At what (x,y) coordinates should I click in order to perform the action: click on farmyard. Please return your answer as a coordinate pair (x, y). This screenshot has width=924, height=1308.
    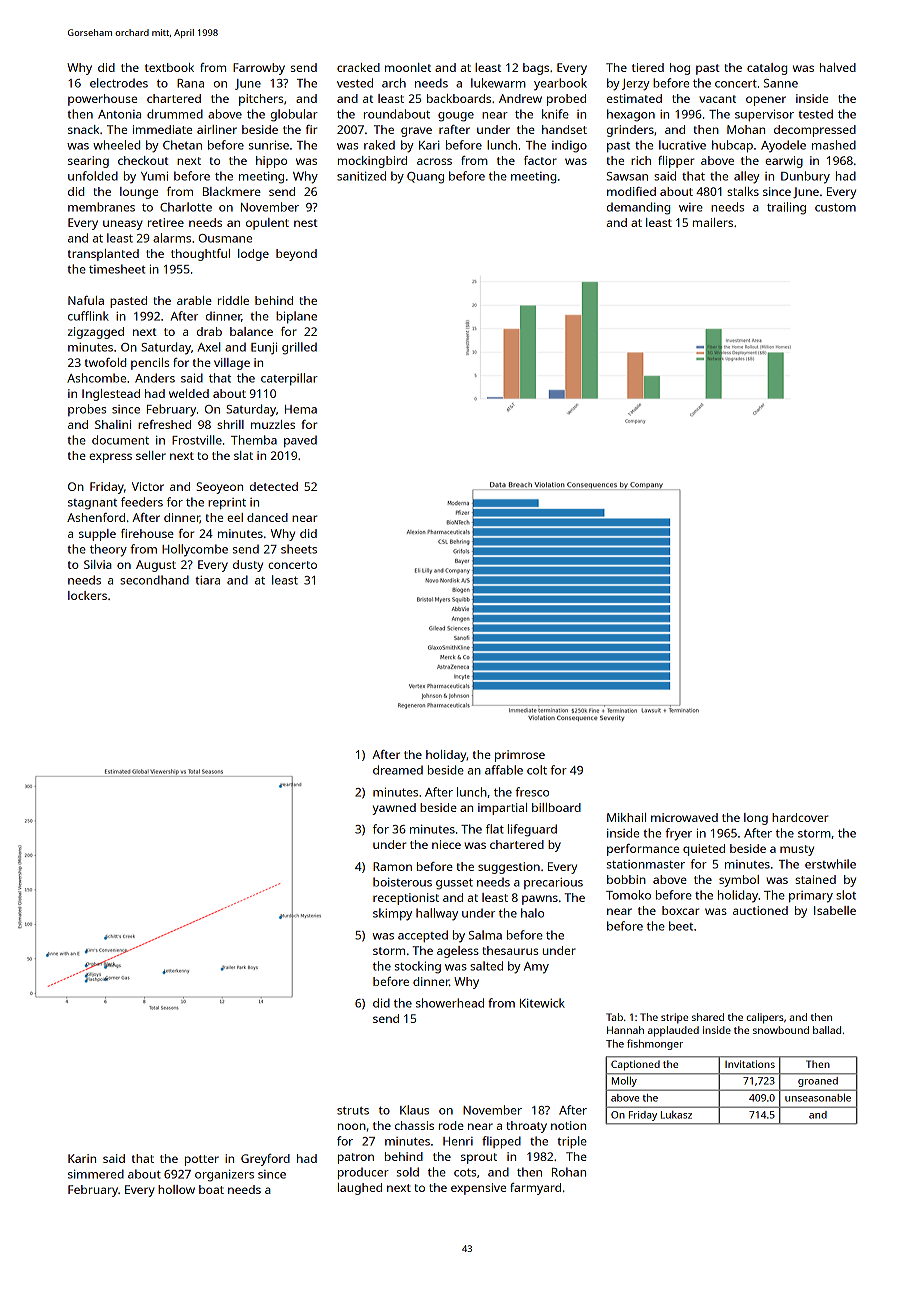
    Looking at the image, I should click on (535, 1189).
